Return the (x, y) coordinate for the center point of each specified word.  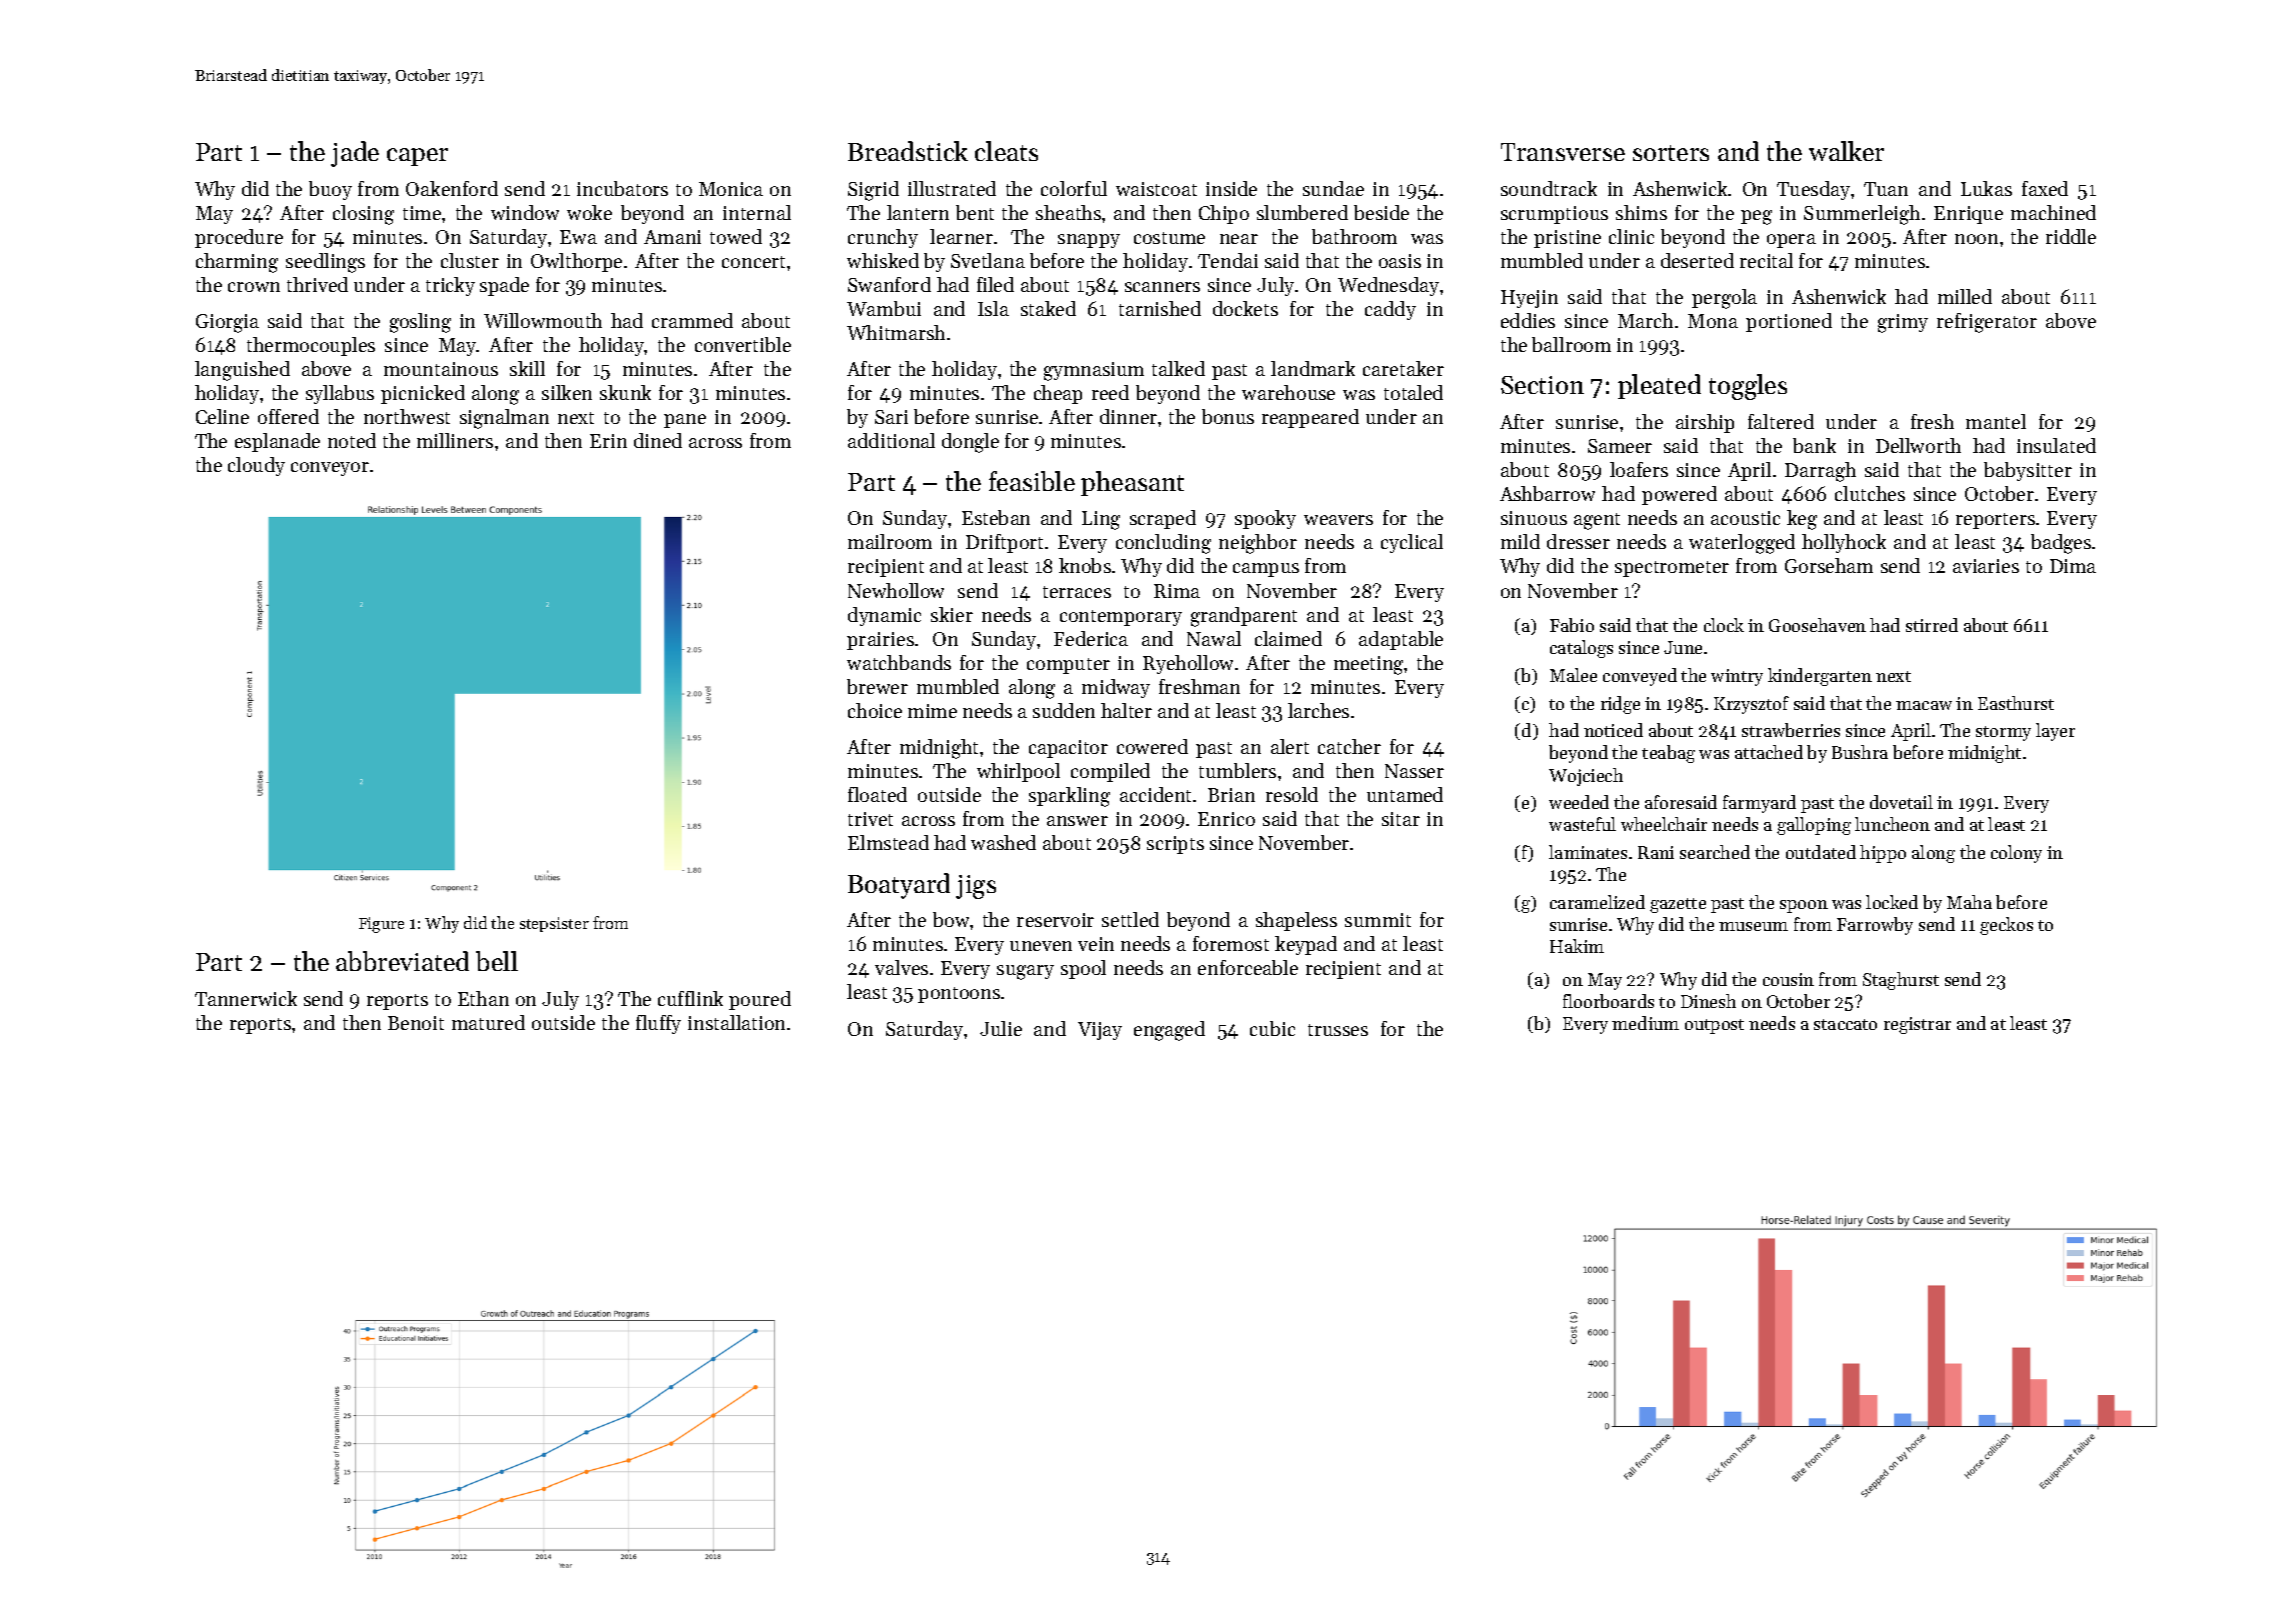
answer (1077, 821)
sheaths (1068, 212)
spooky (1265, 519)
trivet (870, 819)
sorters (1671, 153)
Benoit (416, 1023)
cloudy (256, 466)
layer (2055, 732)
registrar (1917, 1025)
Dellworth (1918, 445)
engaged (1169, 1031)
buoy (330, 190)
